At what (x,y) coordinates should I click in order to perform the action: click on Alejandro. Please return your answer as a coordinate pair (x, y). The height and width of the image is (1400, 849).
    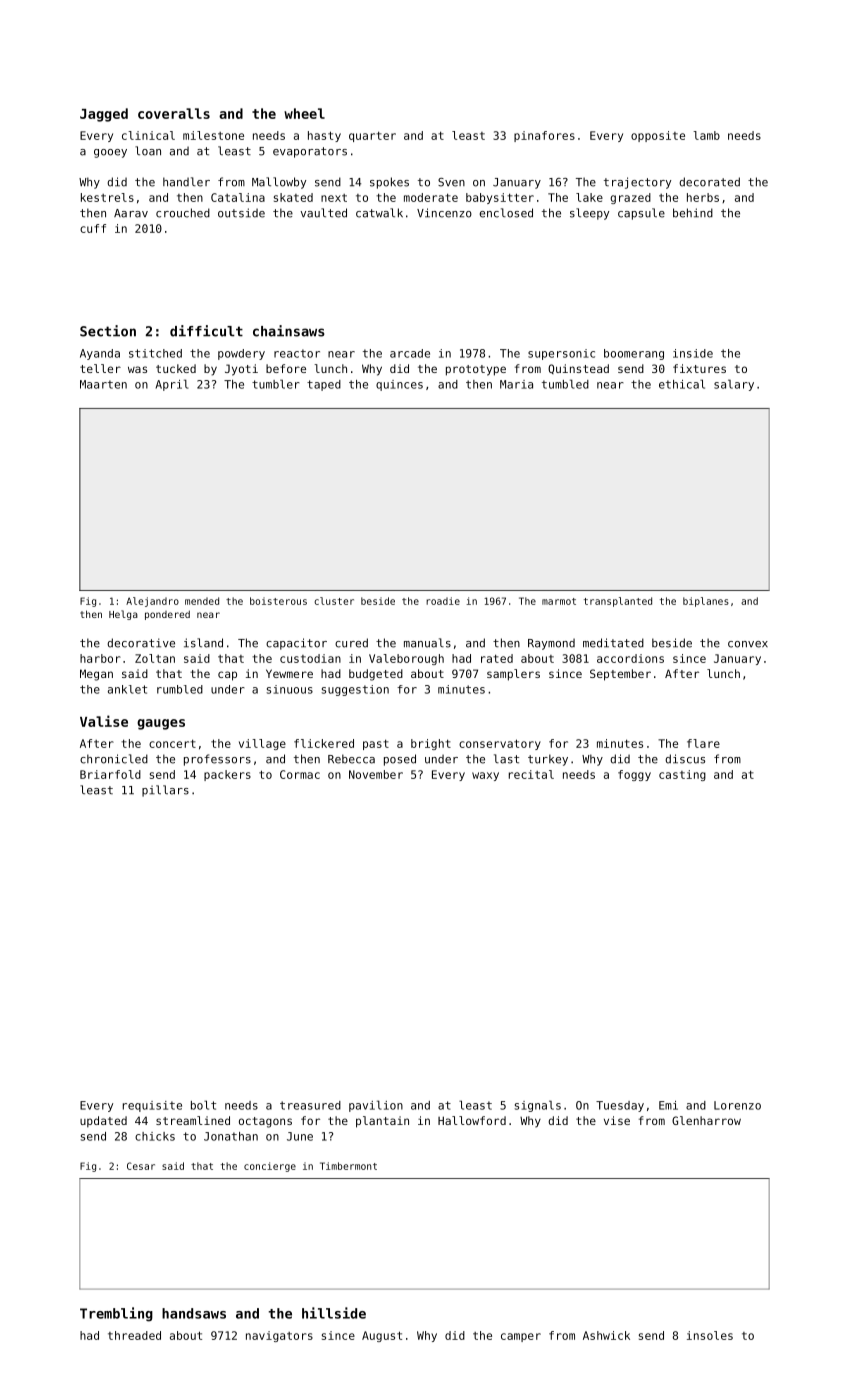
    Looking at the image, I should click on (152, 602).
